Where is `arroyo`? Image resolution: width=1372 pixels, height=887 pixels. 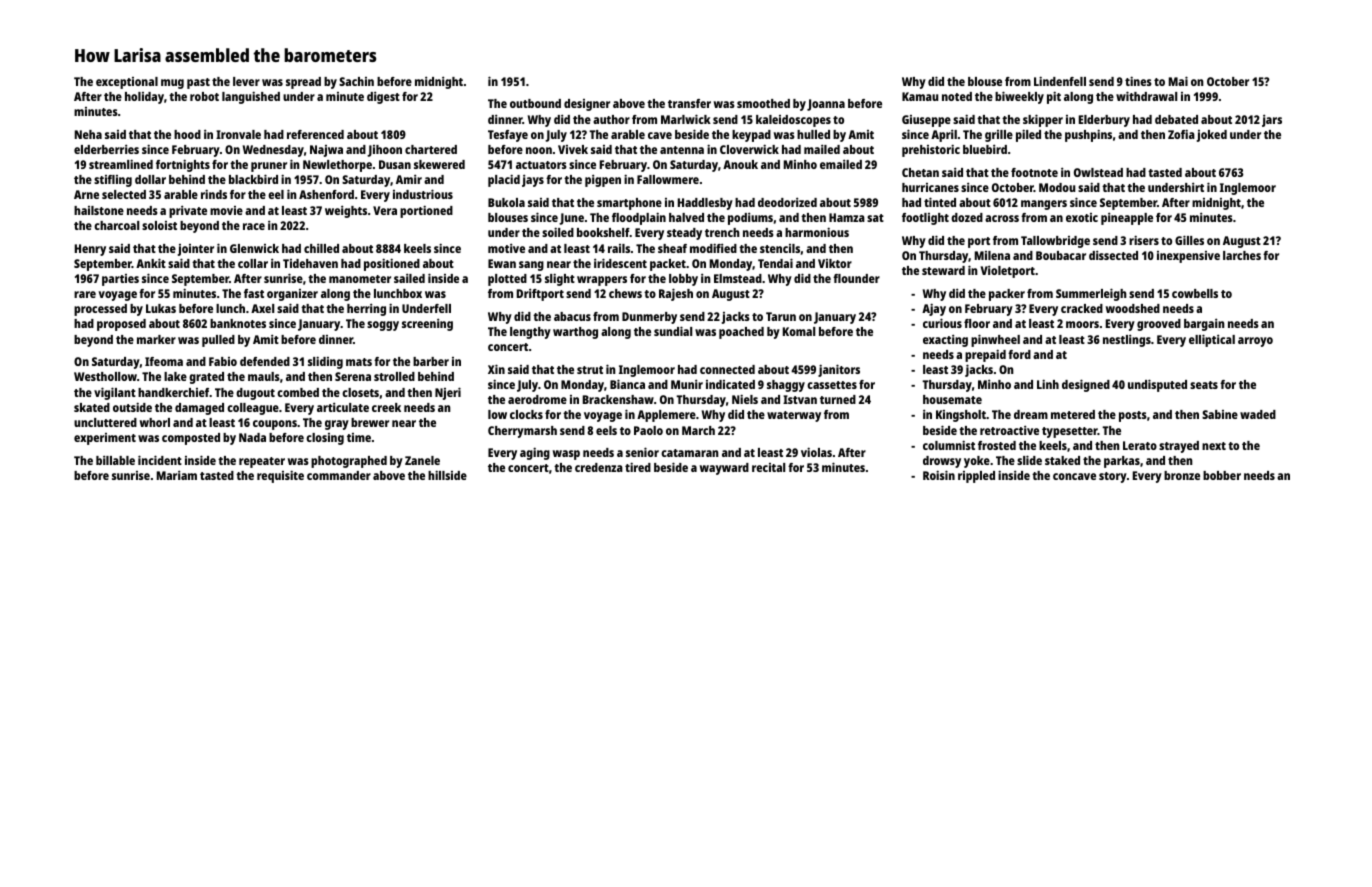
arroyo is located at coordinates (1255, 342).
